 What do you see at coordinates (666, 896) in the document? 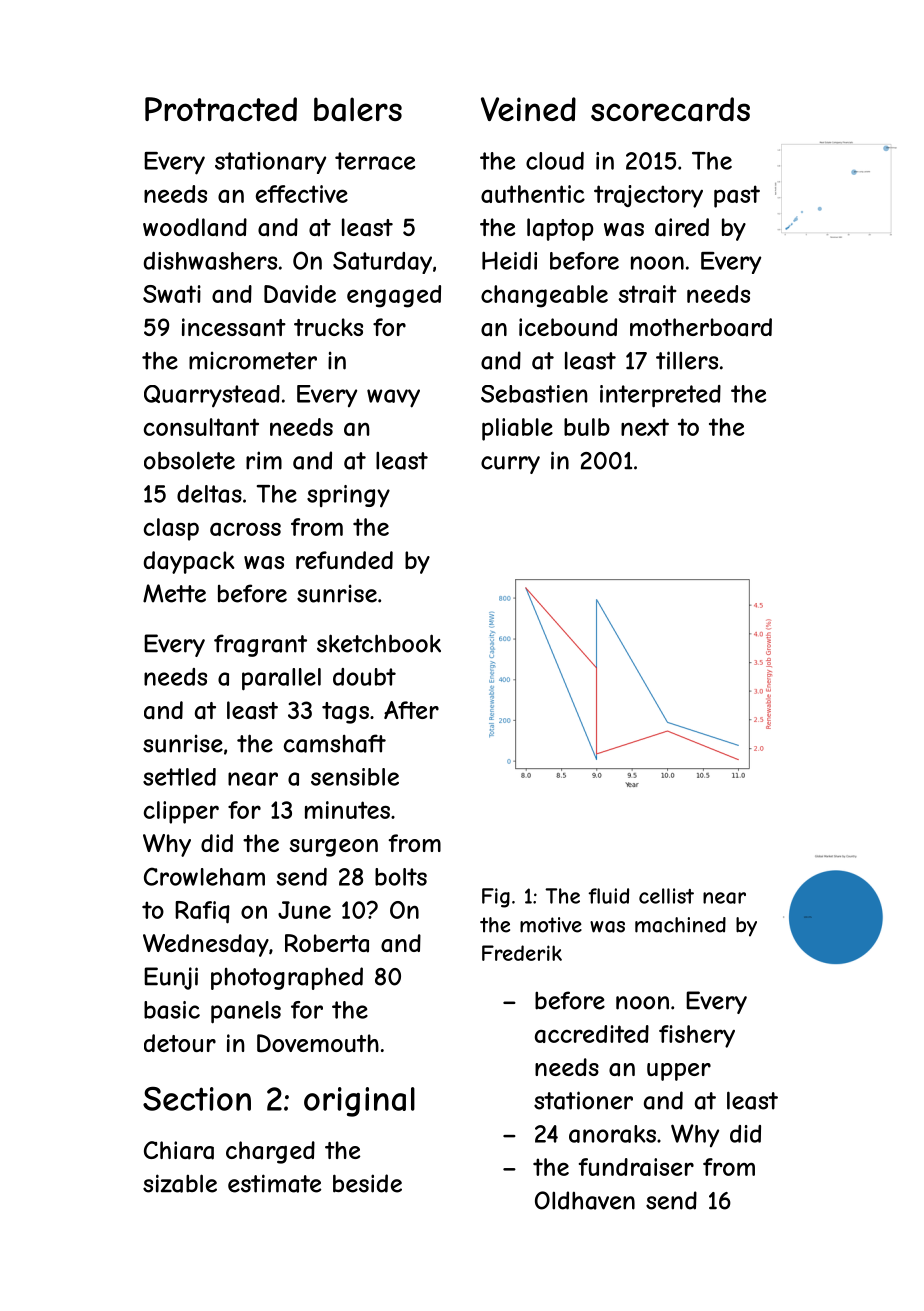
I see `cellist` at bounding box center [666, 896].
